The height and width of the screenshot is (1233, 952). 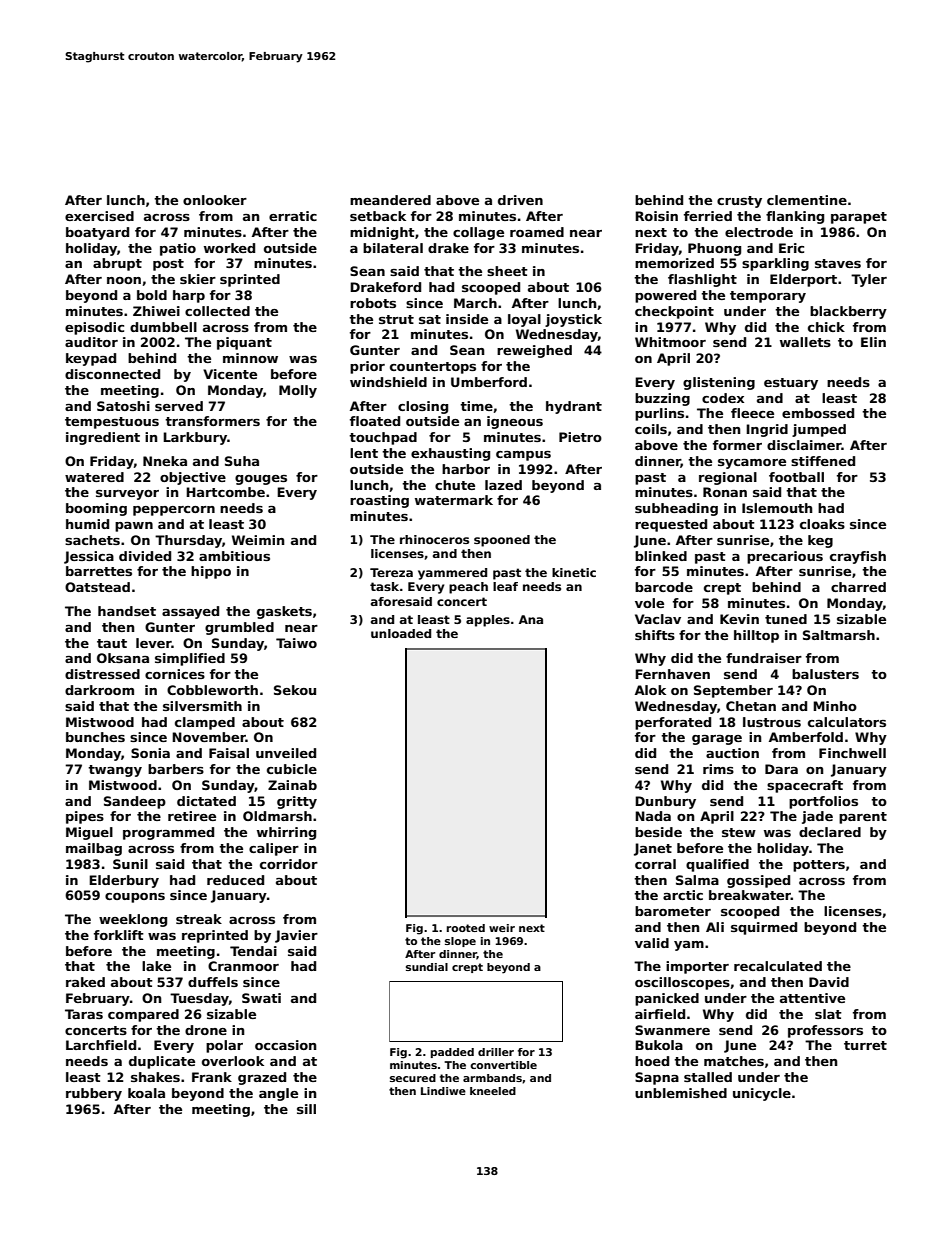 I want to click on Minho, so click(x=835, y=706).
